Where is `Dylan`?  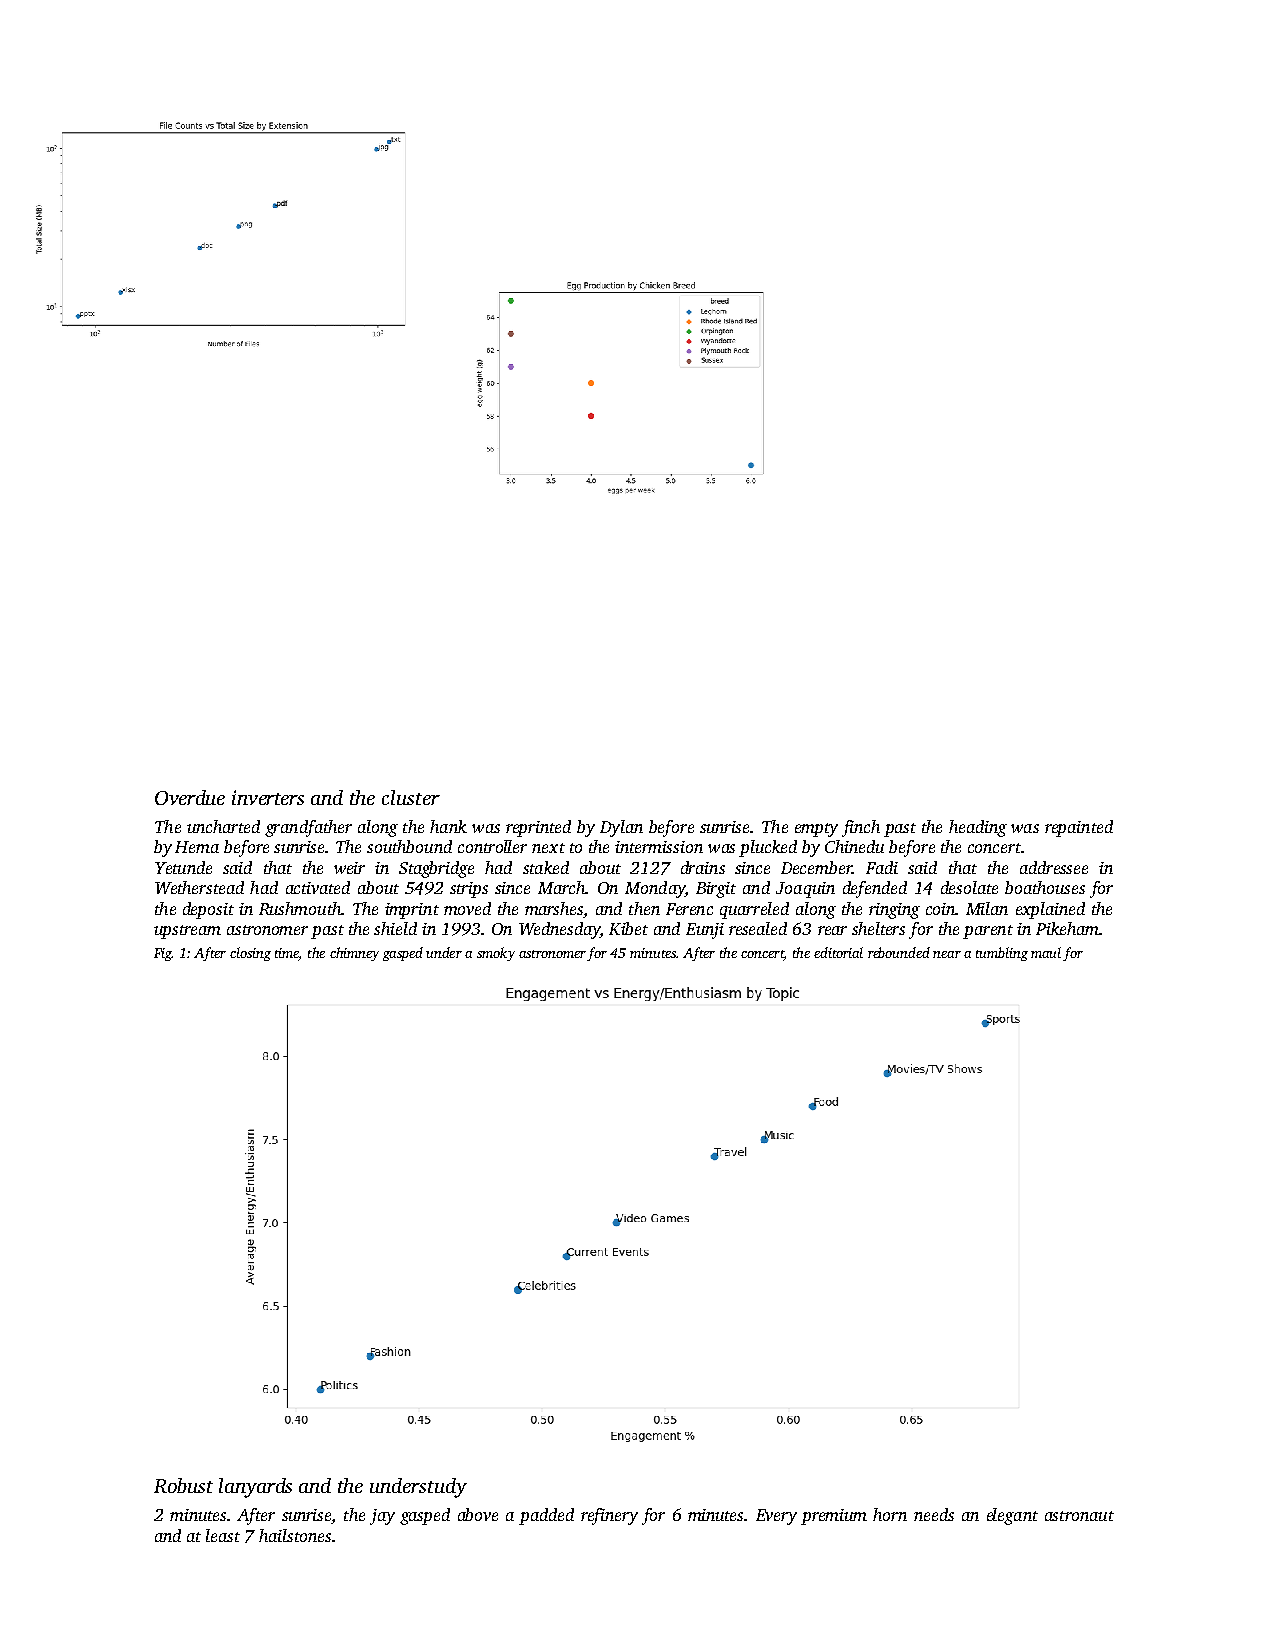
Dylan is located at coordinates (621, 828).
